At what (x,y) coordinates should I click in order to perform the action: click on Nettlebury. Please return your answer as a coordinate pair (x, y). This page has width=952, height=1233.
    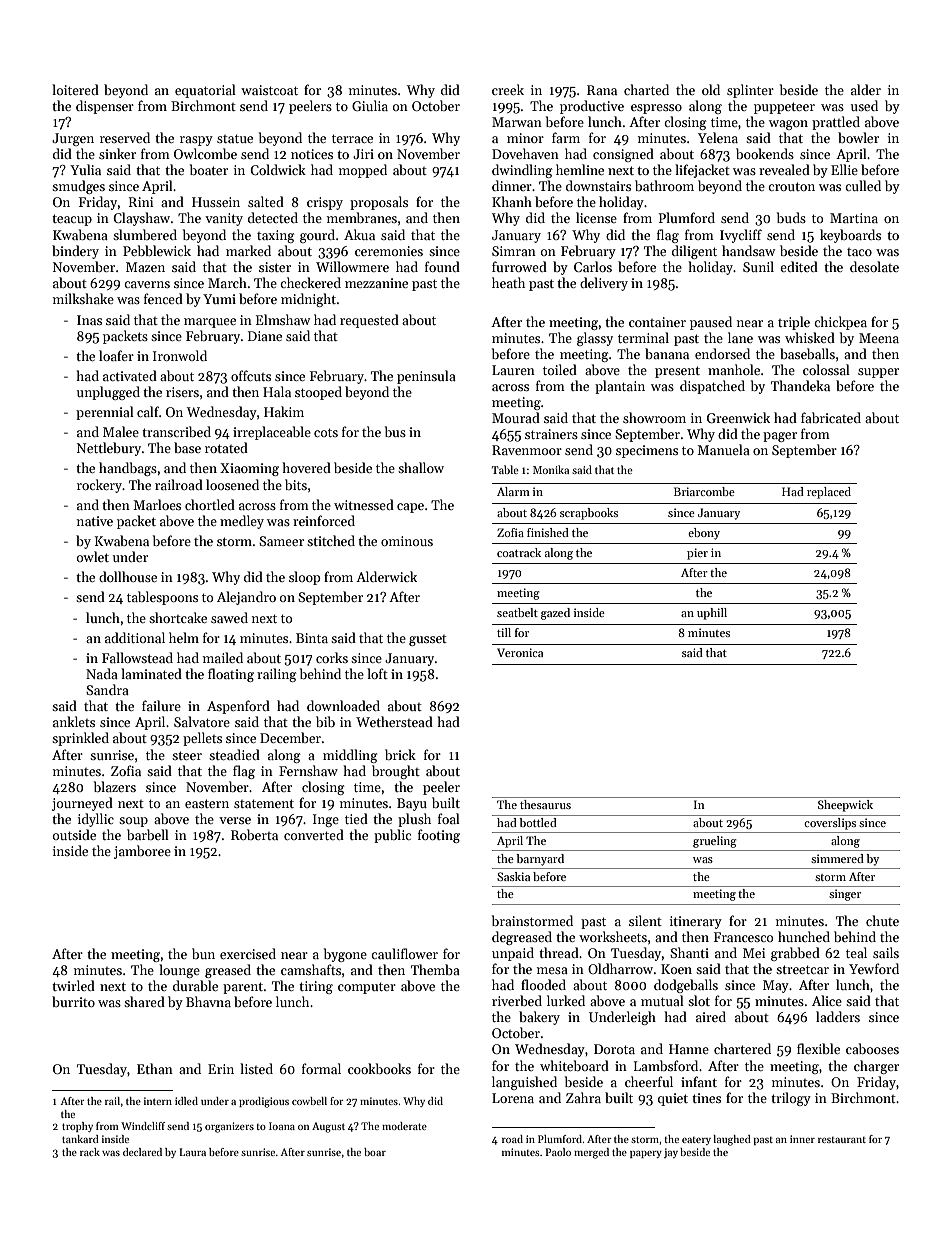
    Looking at the image, I should click on (109, 449).
